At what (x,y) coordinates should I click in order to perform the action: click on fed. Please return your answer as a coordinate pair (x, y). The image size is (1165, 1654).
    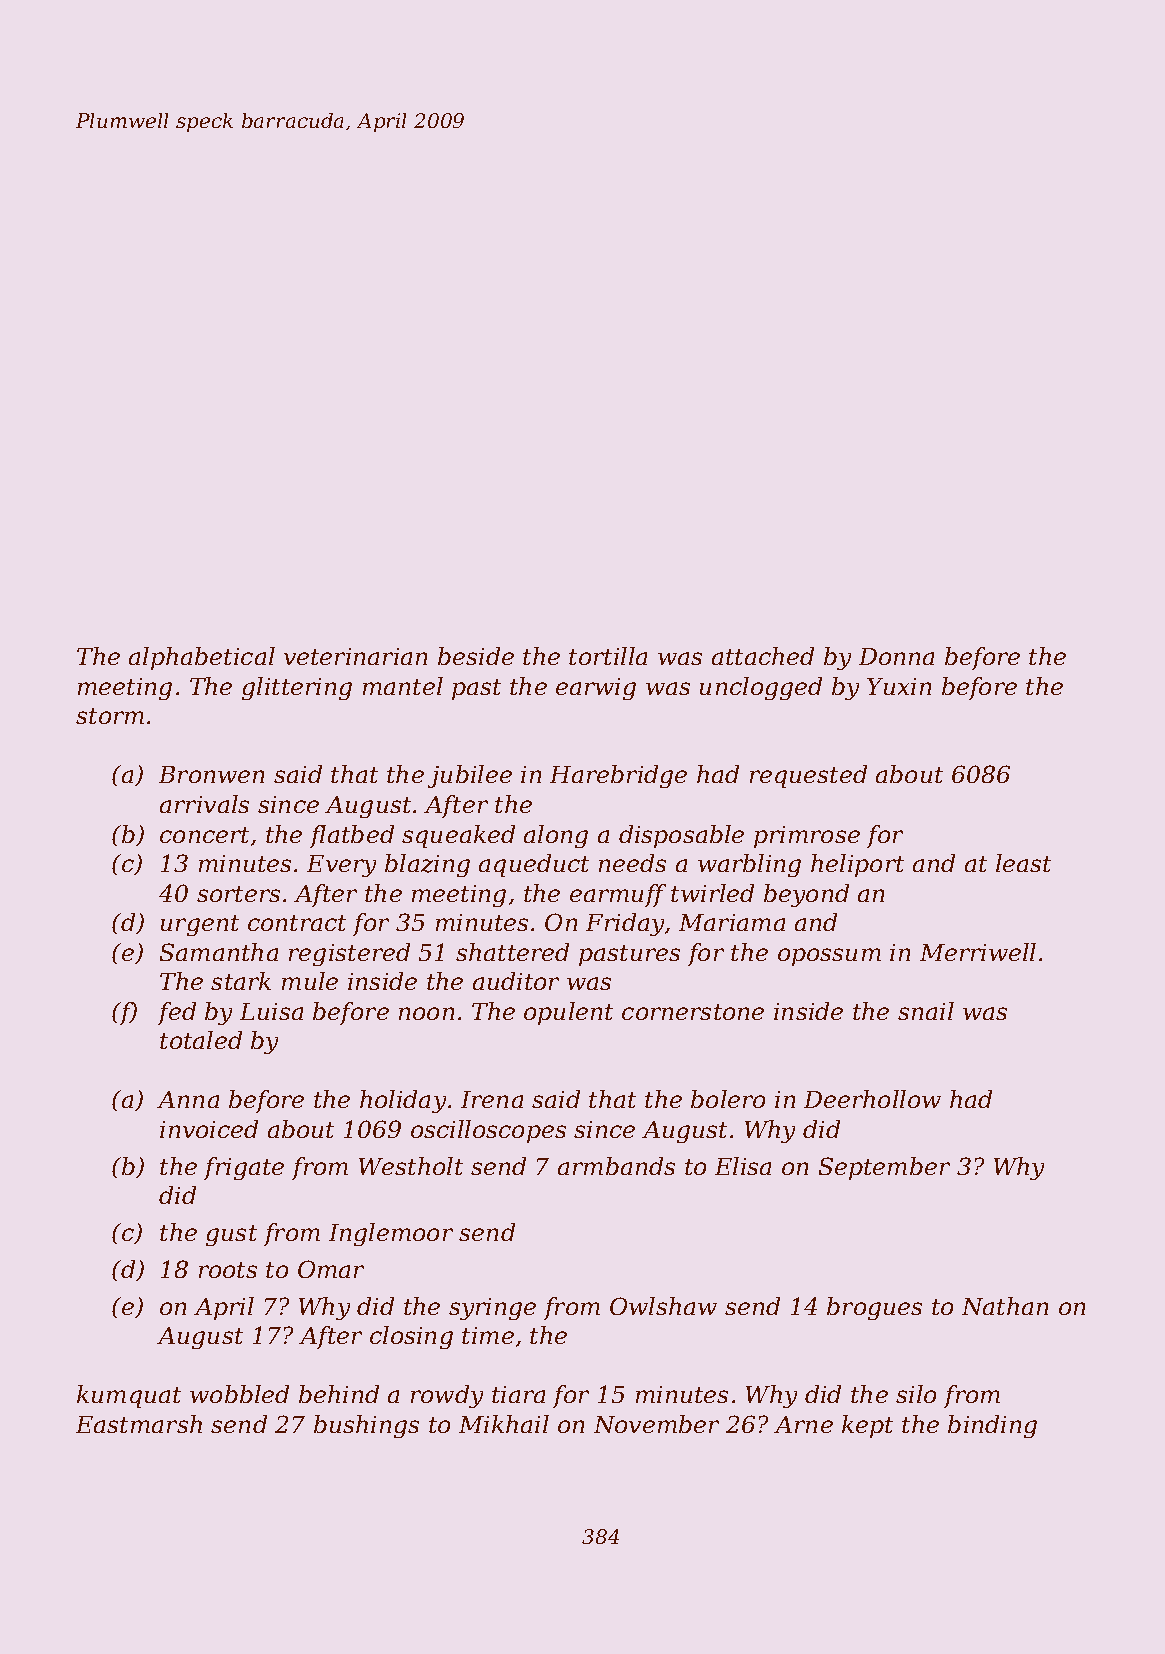
    Looking at the image, I should click on (177, 1013).
